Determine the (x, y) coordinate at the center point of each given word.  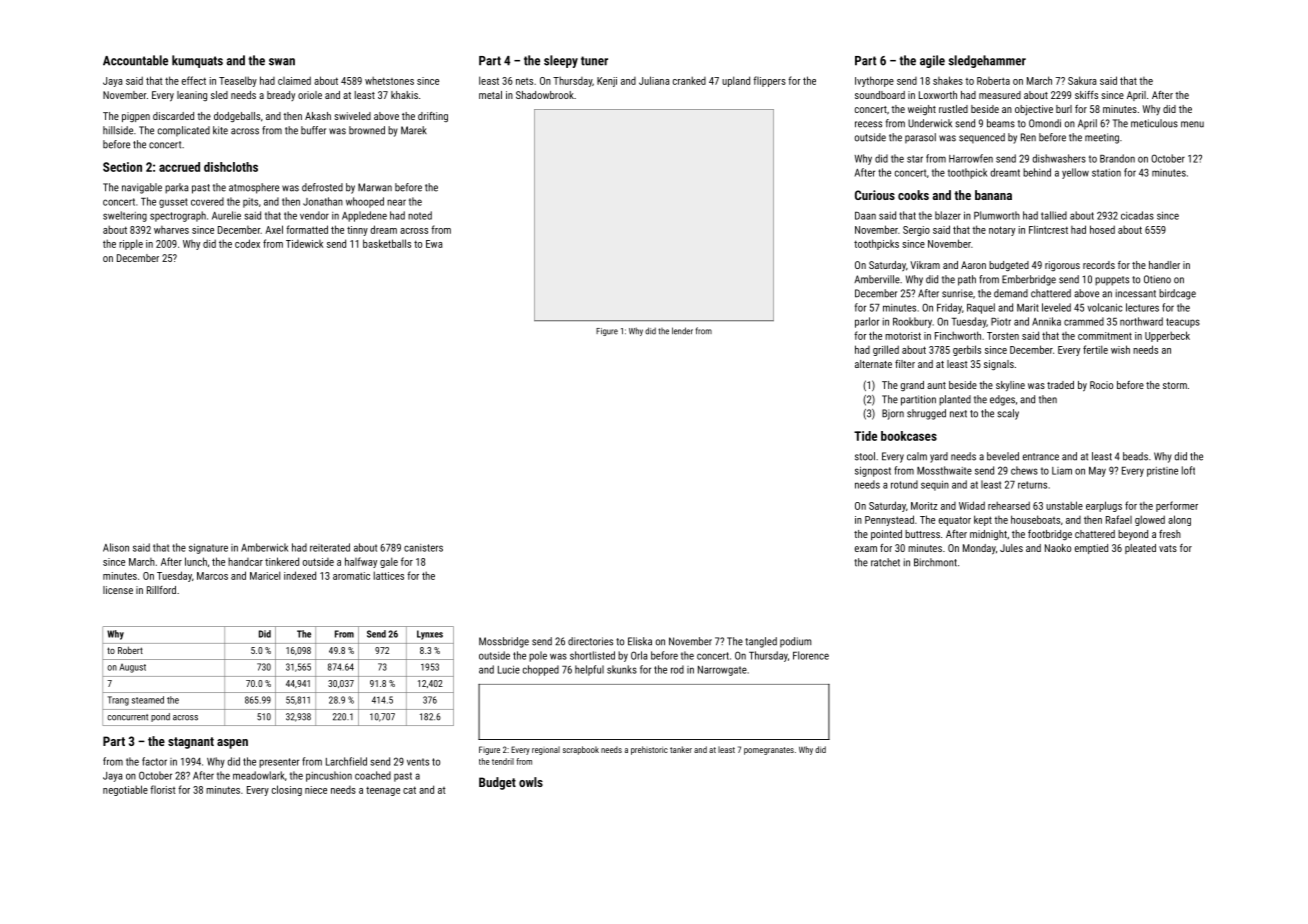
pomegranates (769, 751)
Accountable (135, 60)
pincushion (329, 776)
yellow (1075, 173)
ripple (131, 244)
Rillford (161, 590)
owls (531, 782)
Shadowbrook (545, 95)
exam (866, 549)
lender (682, 331)
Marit (1028, 308)
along (1179, 520)
